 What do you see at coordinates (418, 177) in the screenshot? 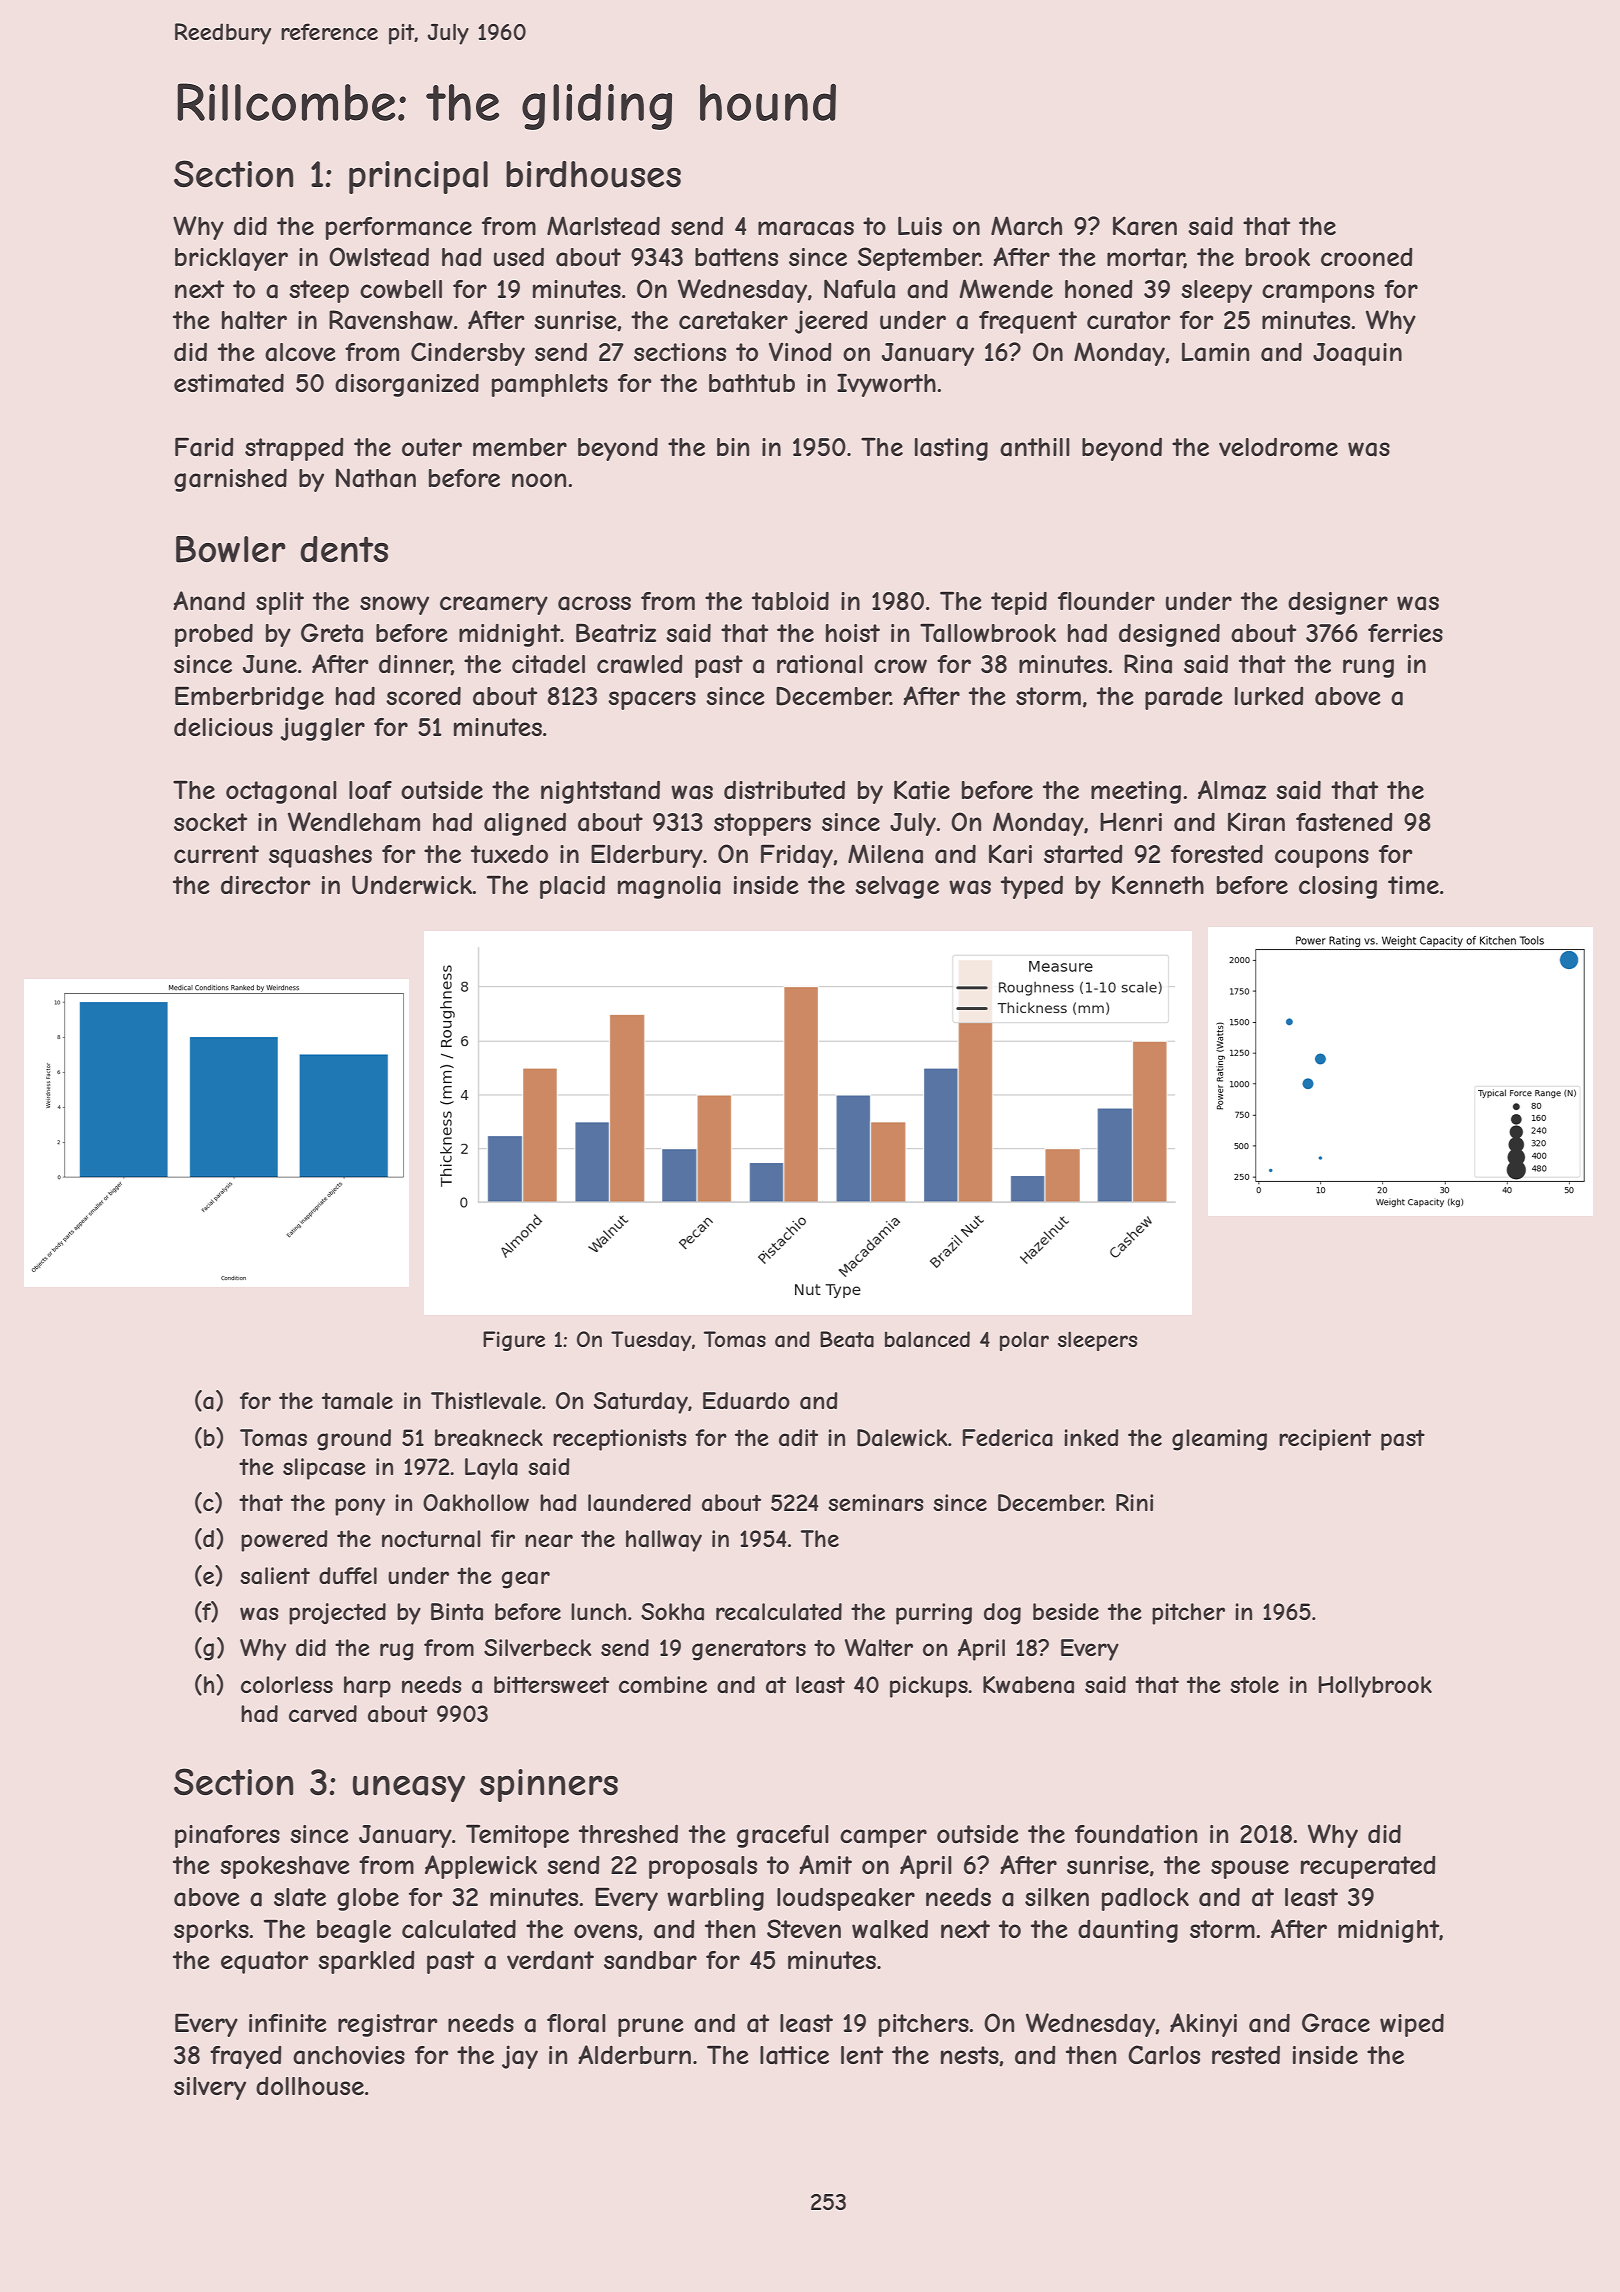
I see `principal` at bounding box center [418, 177].
